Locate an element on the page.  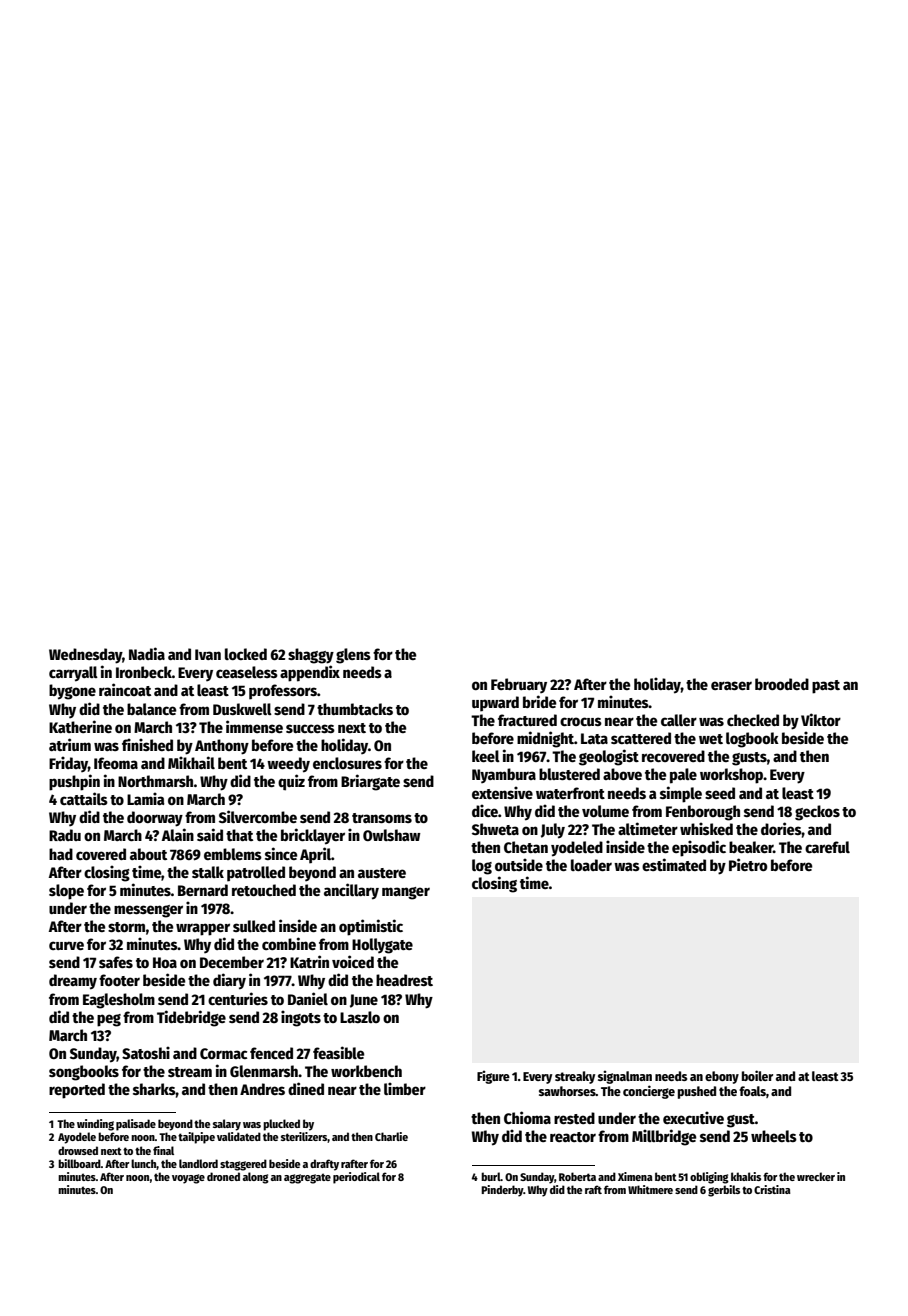
headrest is located at coordinates (404, 980).
